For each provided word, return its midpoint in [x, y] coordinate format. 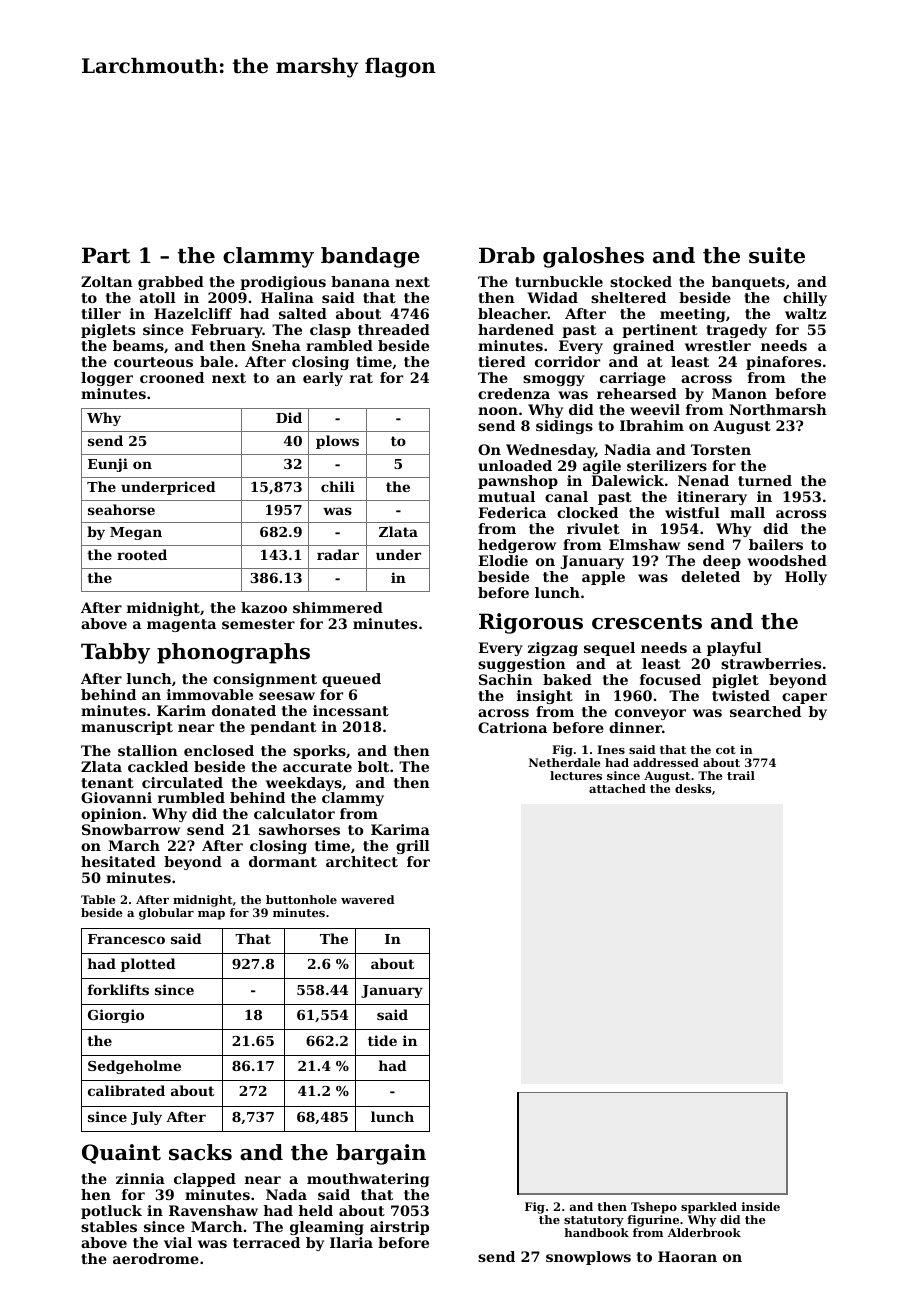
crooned [172, 377]
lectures [576, 775]
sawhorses [299, 829]
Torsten [721, 449]
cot [725, 750]
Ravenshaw [213, 1210]
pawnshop [518, 482]
